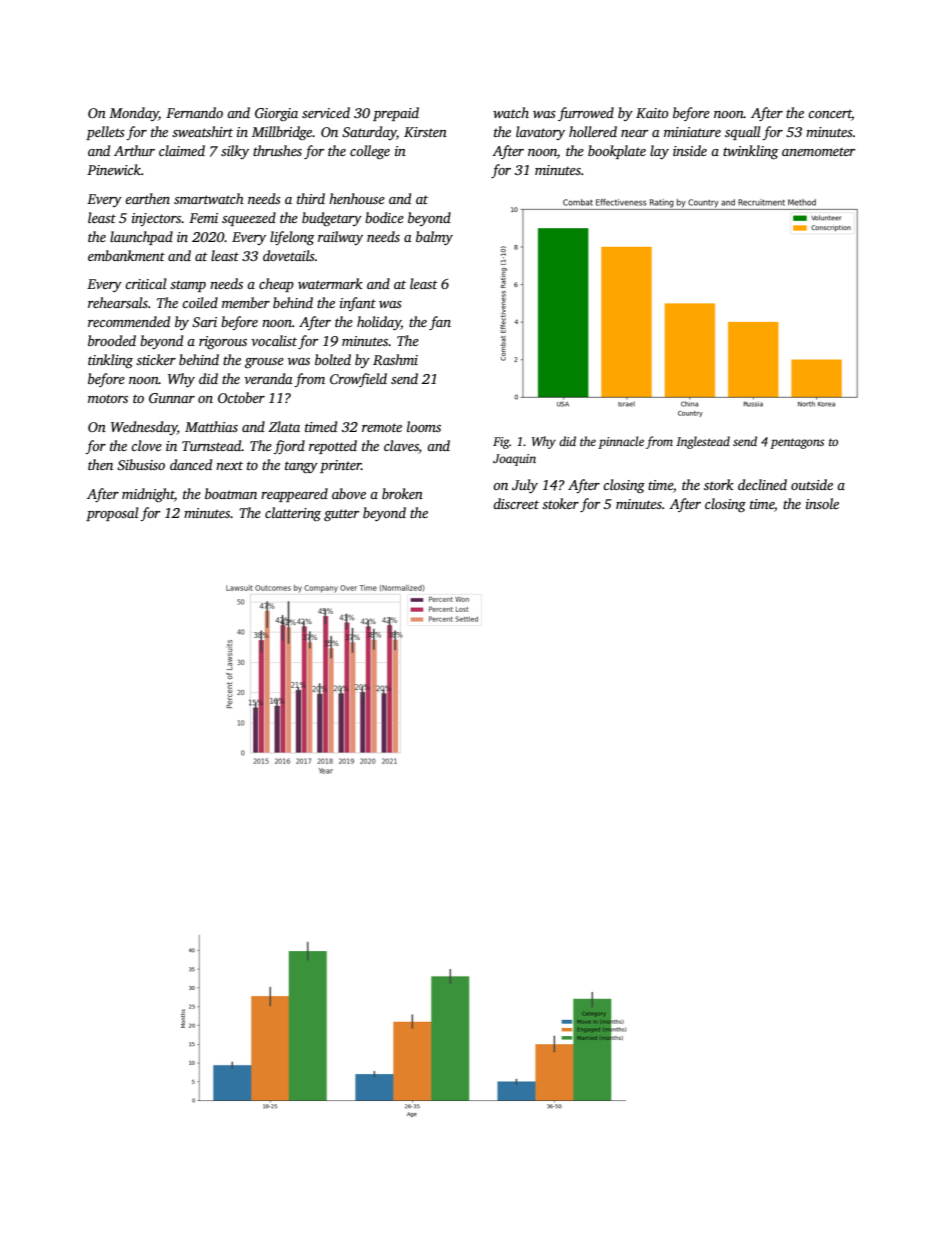  I want to click on infant, so click(358, 304).
